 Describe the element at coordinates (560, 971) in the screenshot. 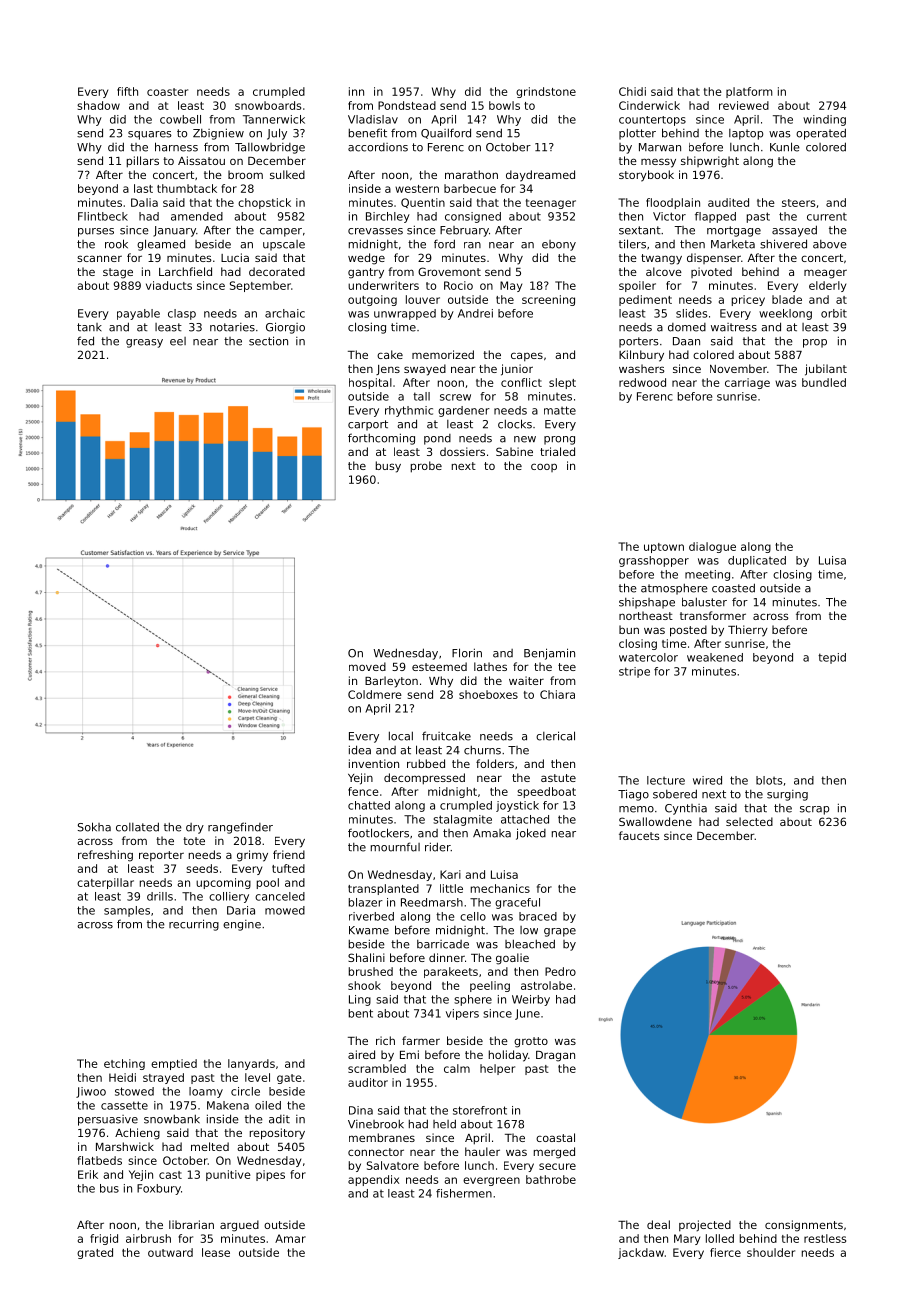

I see `Pedro` at that location.
